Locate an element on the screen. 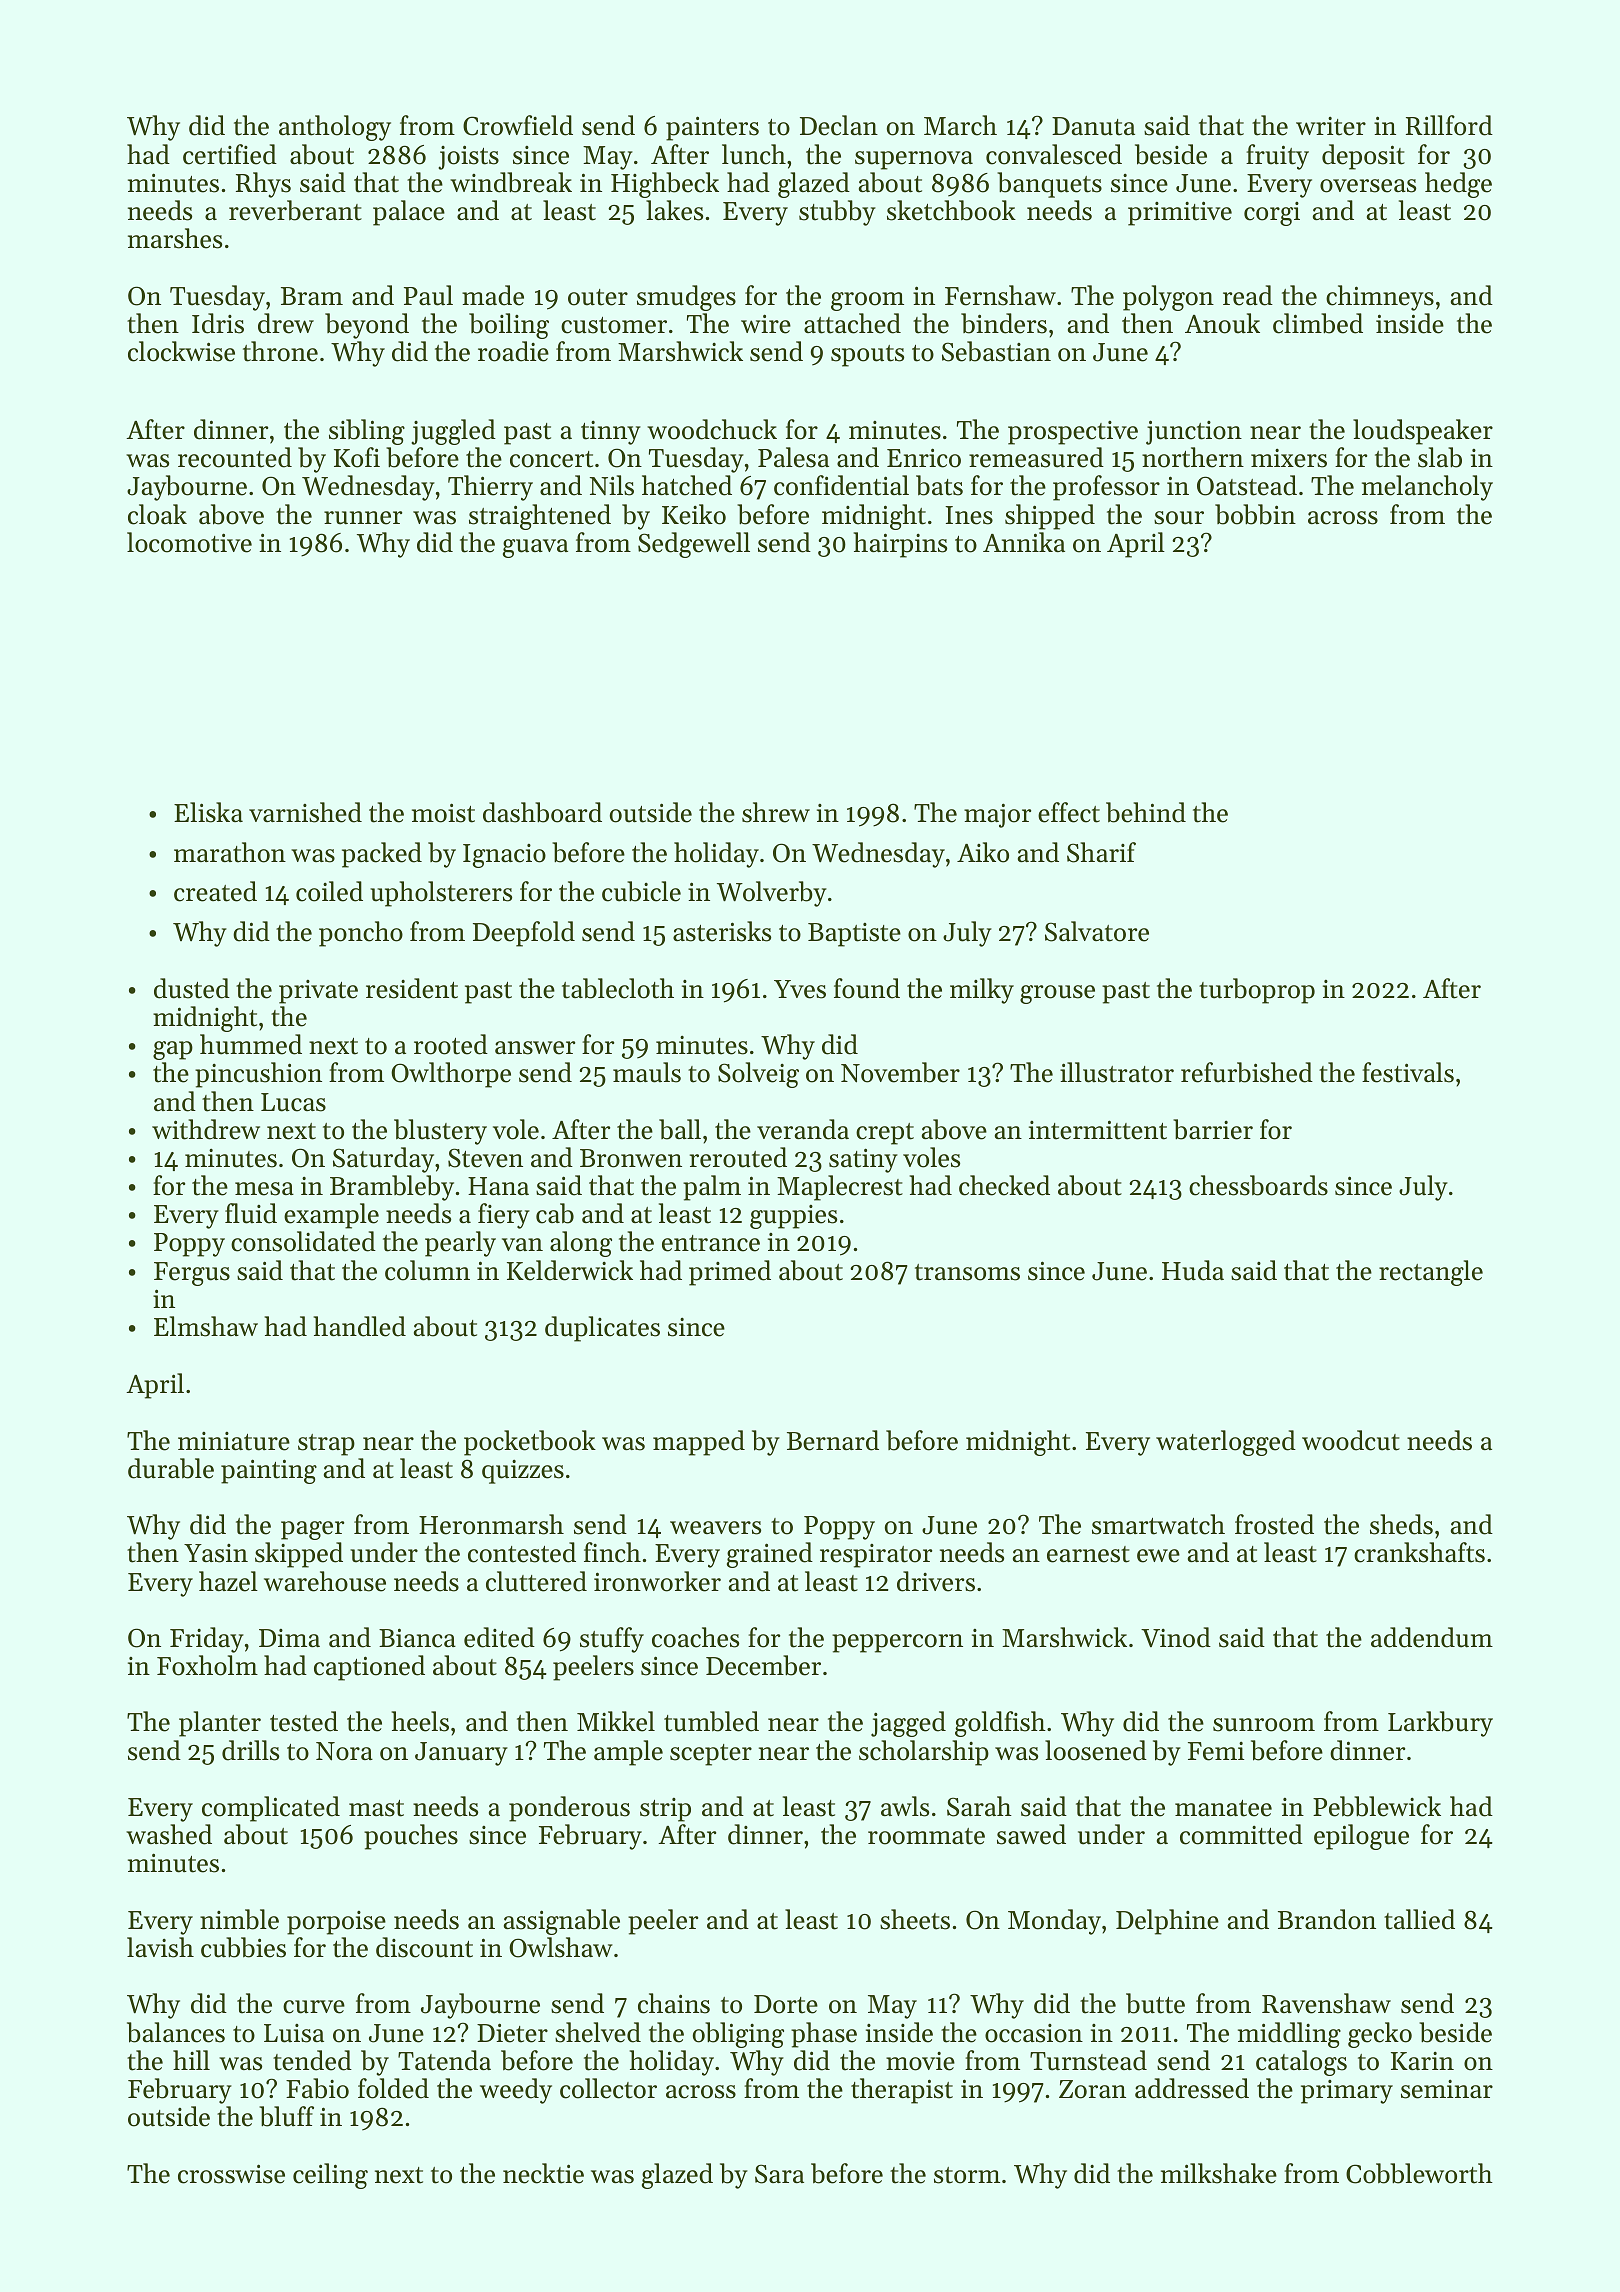 The image size is (1620, 2292). painters is located at coordinates (712, 128).
